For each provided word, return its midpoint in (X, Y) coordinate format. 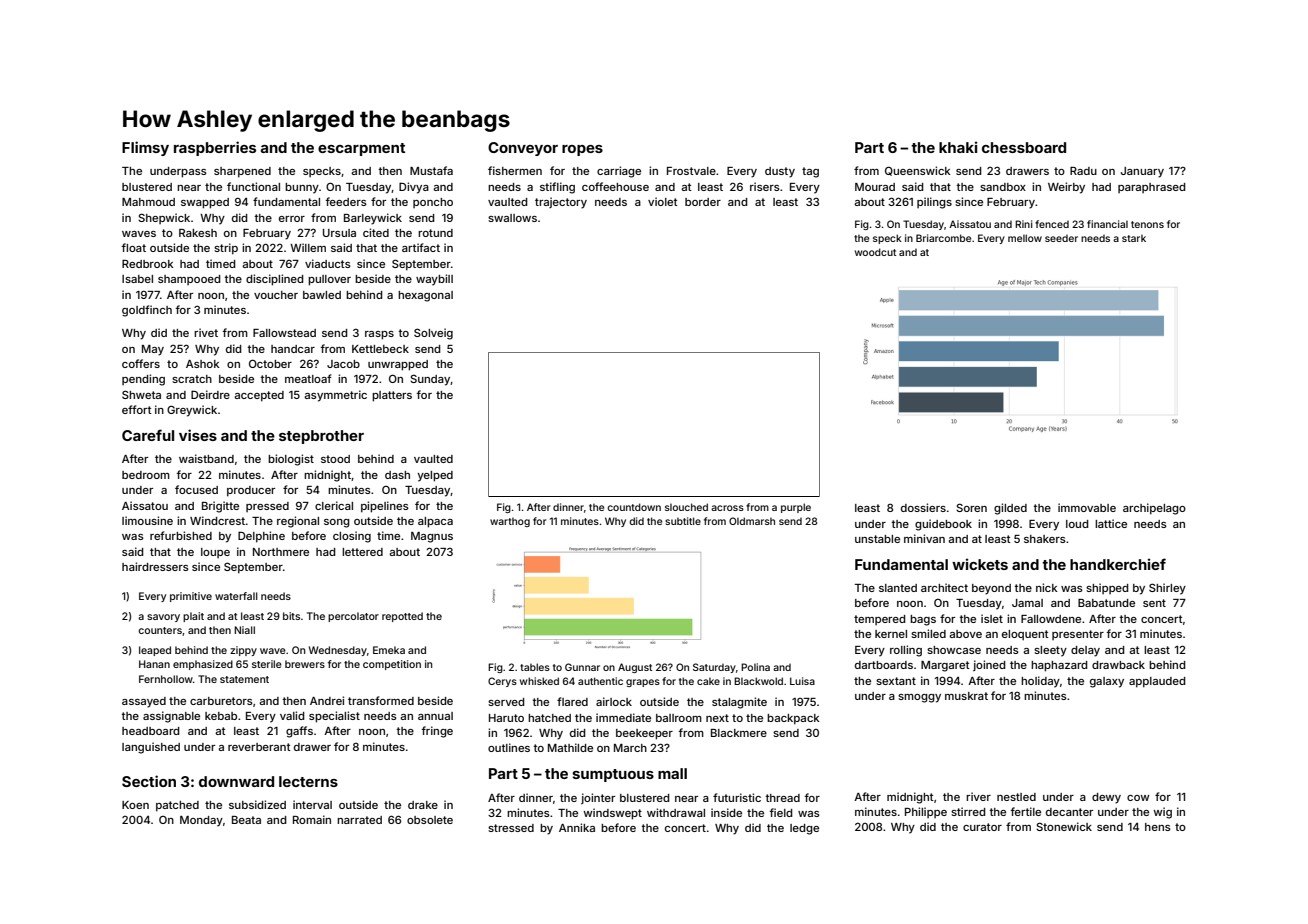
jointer (598, 798)
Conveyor (523, 149)
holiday (1040, 682)
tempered (880, 620)
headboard (151, 731)
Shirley (1167, 589)
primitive (191, 597)
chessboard (1024, 147)
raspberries (215, 148)
